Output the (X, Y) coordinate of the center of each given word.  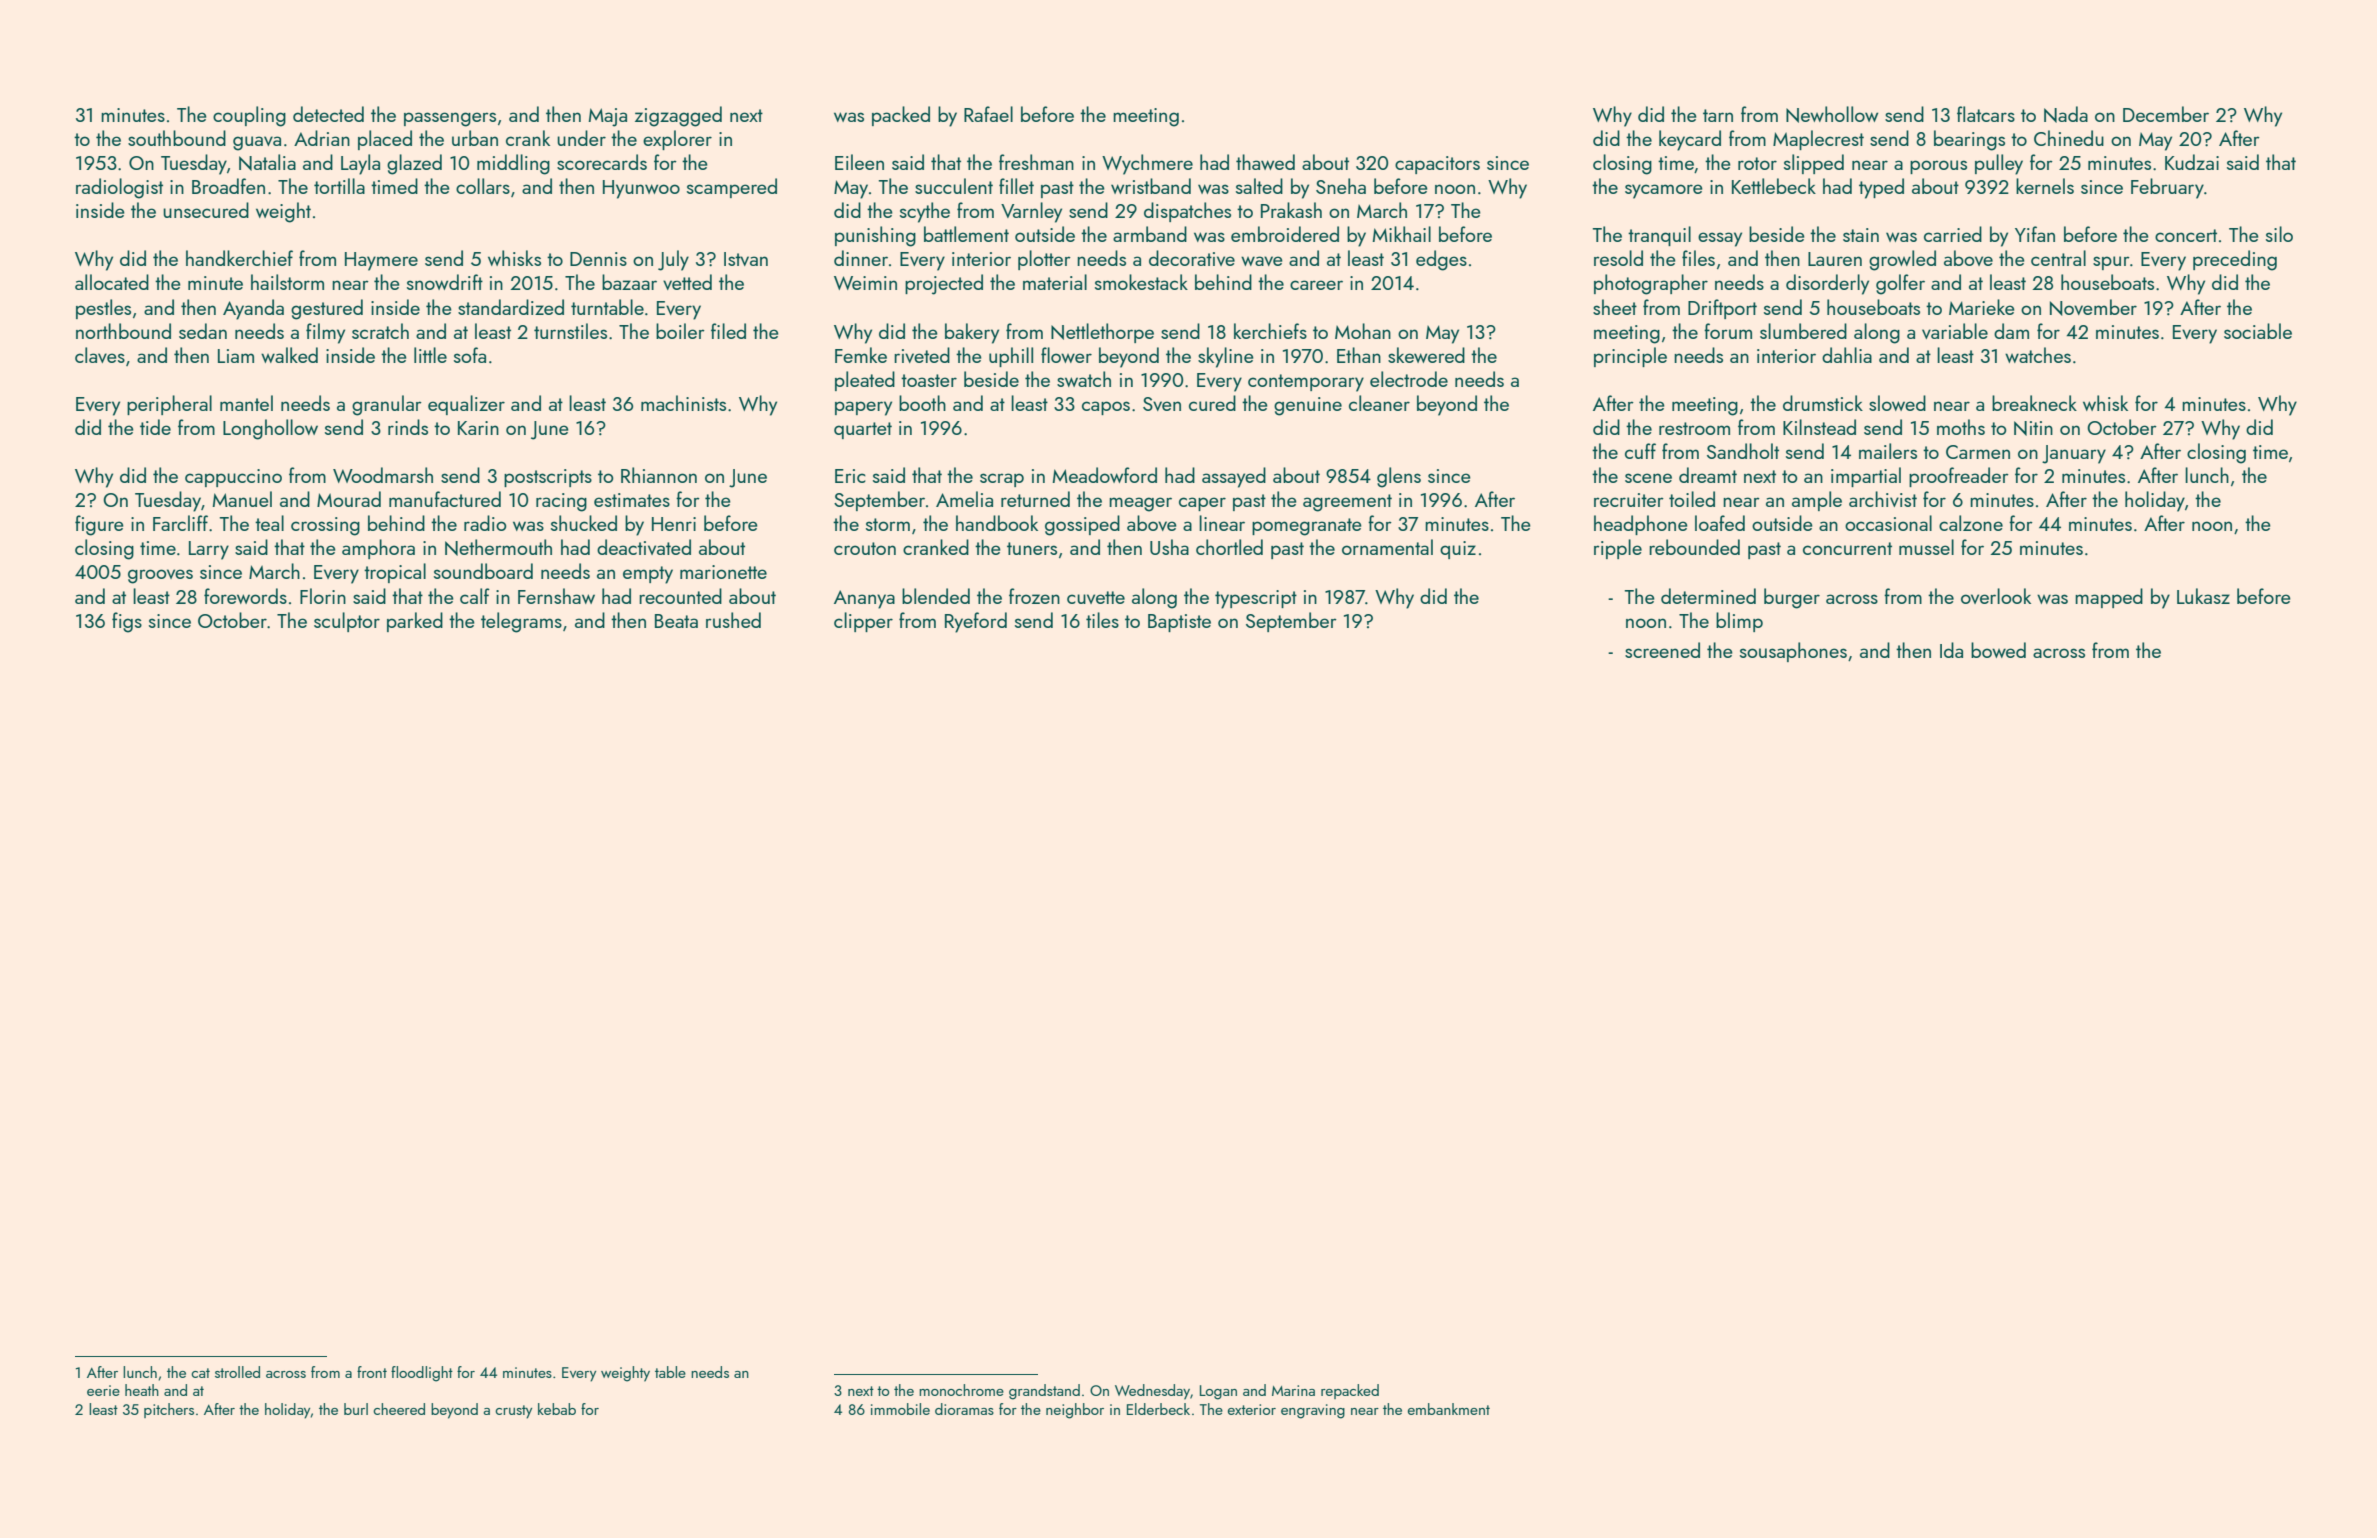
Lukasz (2203, 596)
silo (2279, 234)
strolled (237, 1372)
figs (127, 622)
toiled (1692, 499)
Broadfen (228, 186)
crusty (513, 1412)
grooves (160, 576)
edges (1441, 260)
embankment (1449, 1409)
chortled (1229, 547)
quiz (1458, 550)
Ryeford (976, 622)
